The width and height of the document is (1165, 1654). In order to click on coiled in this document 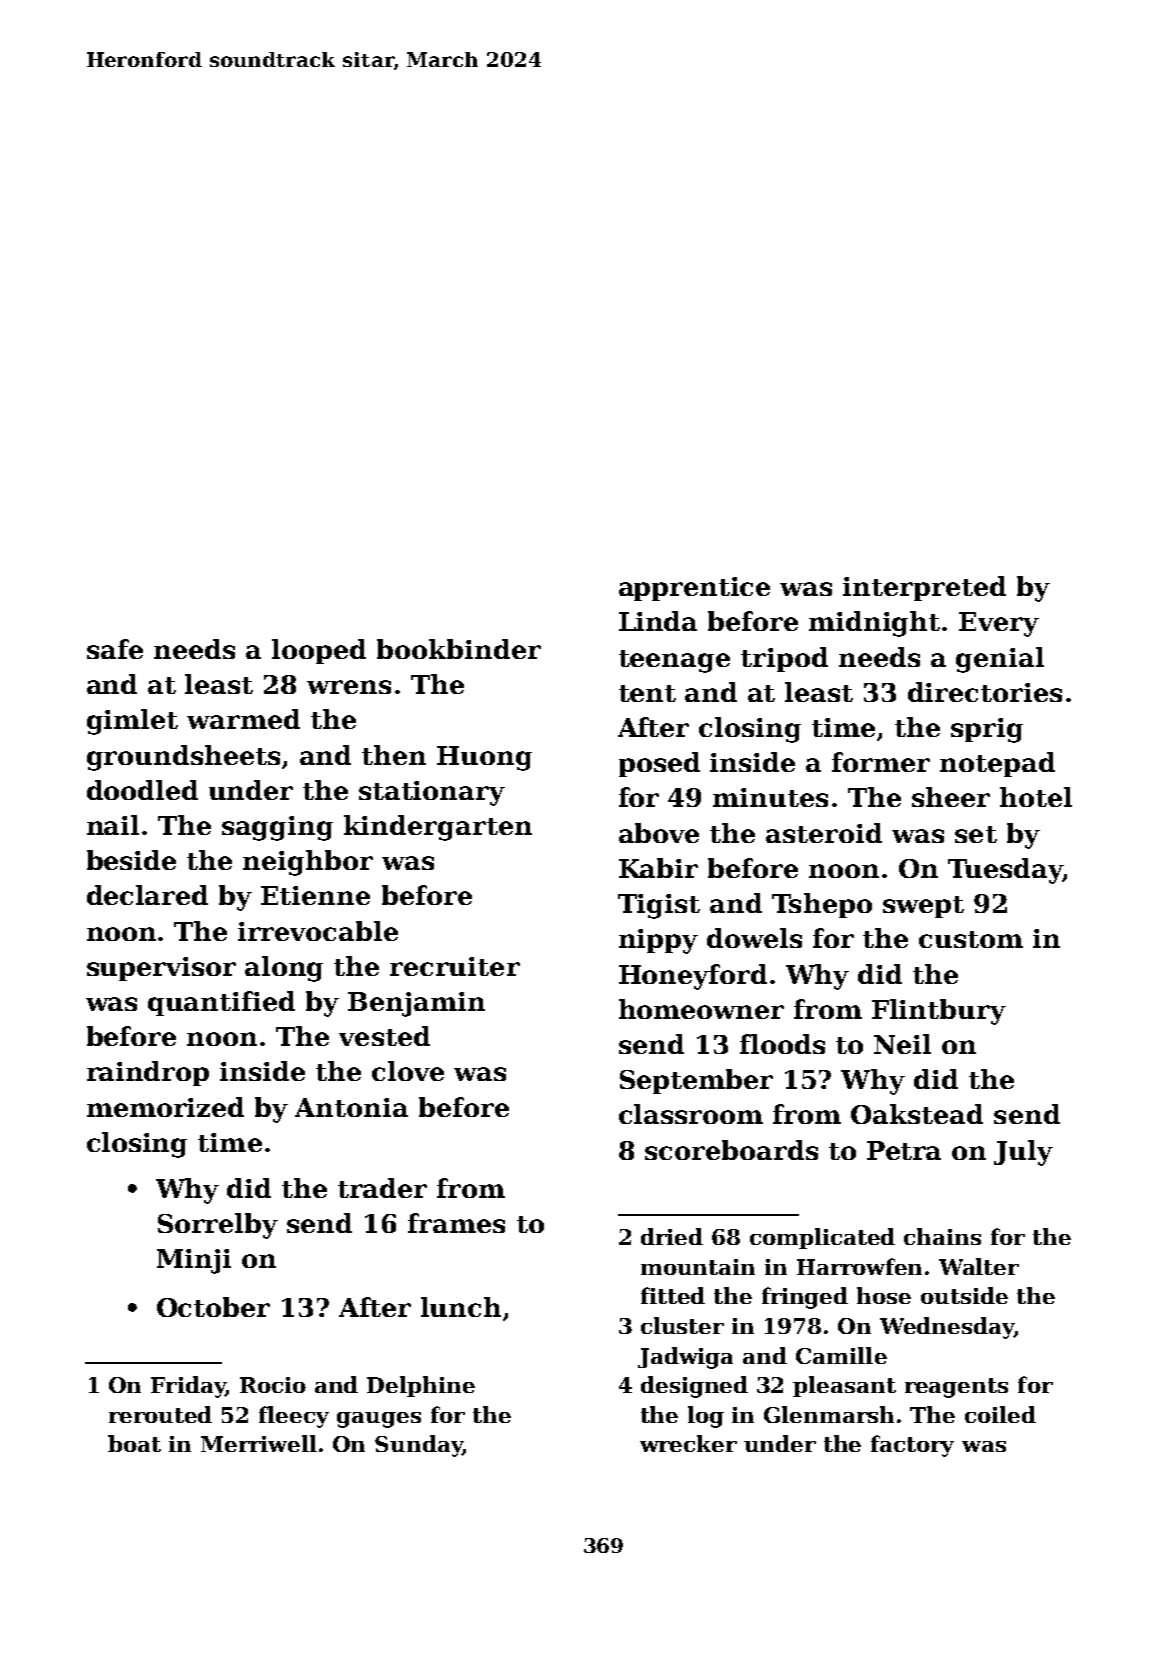, I will do `click(1000, 1414)`.
